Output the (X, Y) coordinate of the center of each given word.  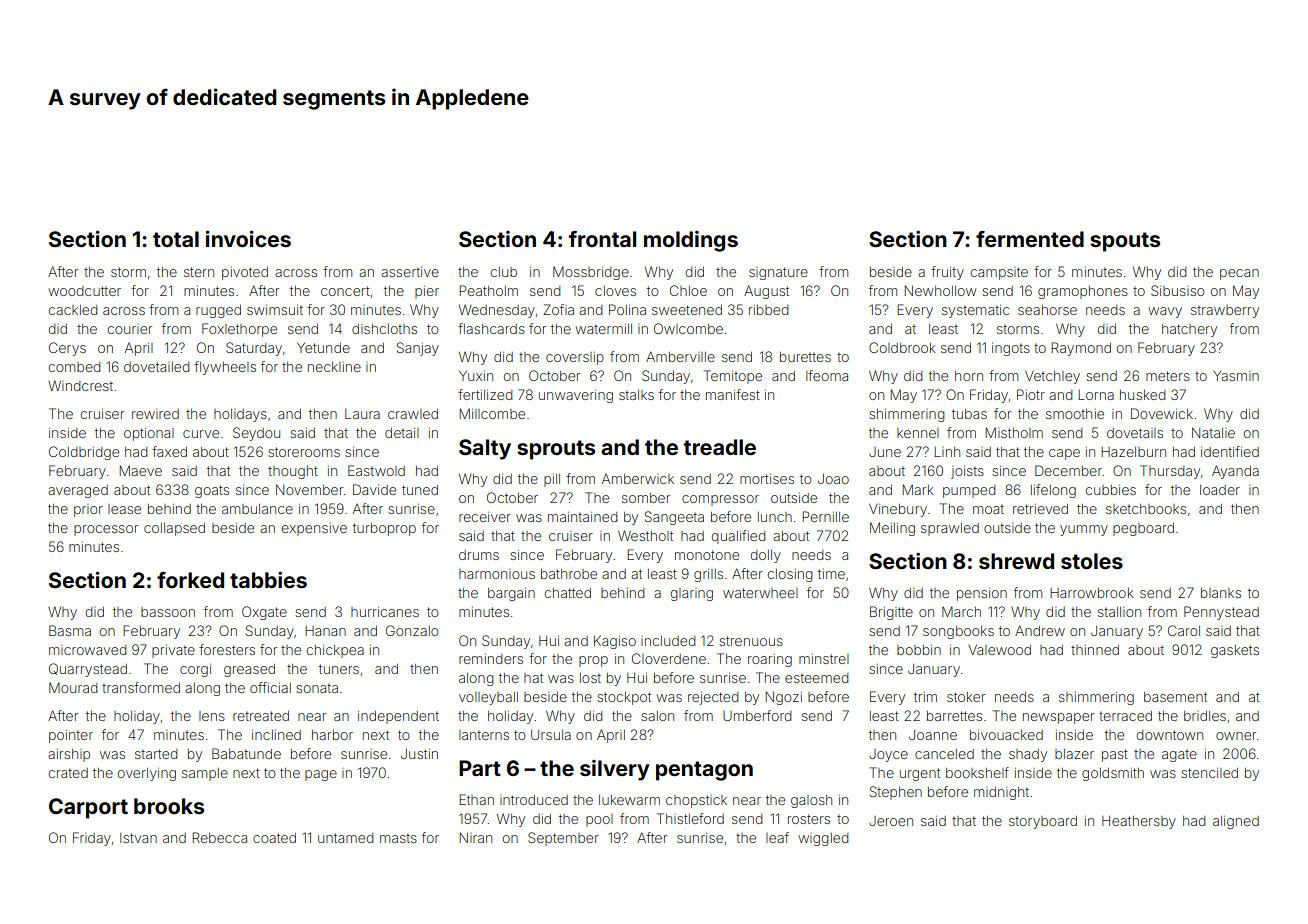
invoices (248, 238)
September (563, 839)
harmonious (497, 574)
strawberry (1225, 311)
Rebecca (219, 837)
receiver (485, 517)
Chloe (688, 290)
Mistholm (1014, 432)
